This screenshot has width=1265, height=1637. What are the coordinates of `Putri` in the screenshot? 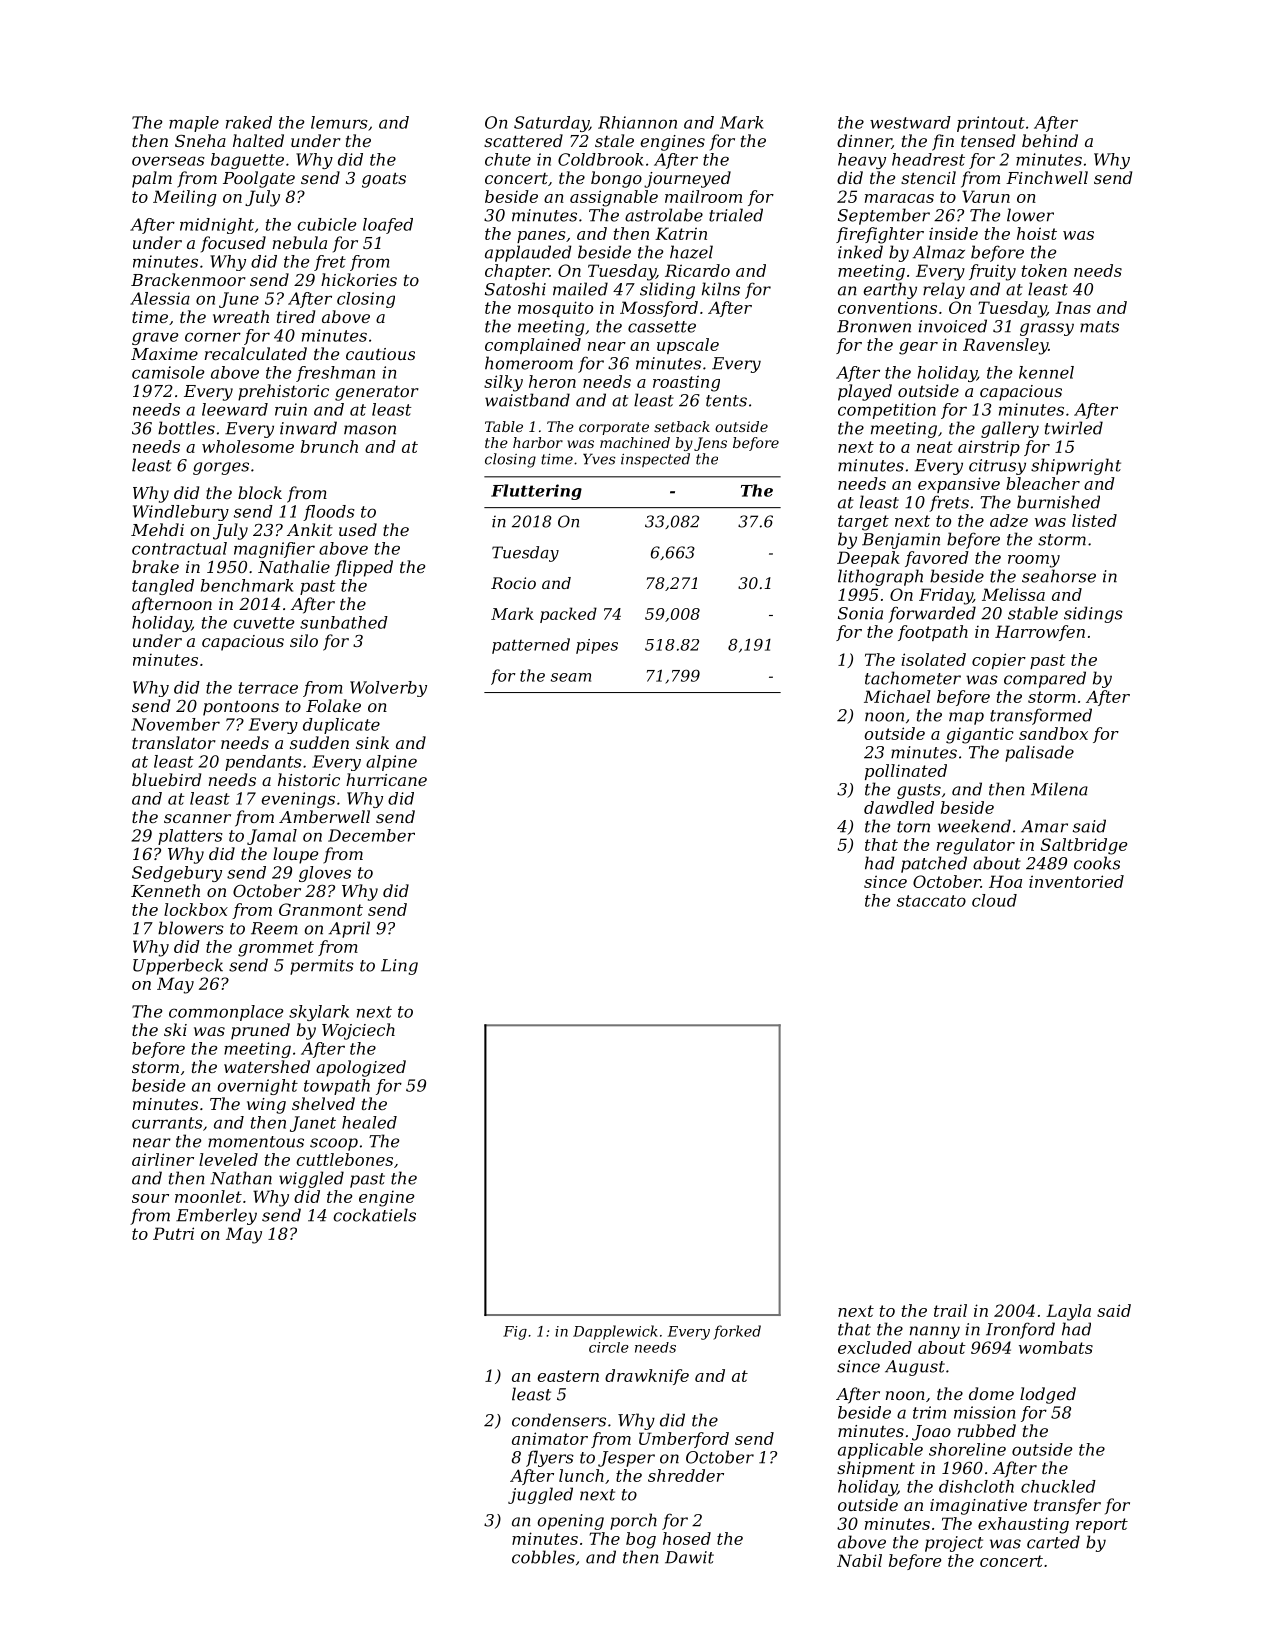 It's located at (173, 1233).
